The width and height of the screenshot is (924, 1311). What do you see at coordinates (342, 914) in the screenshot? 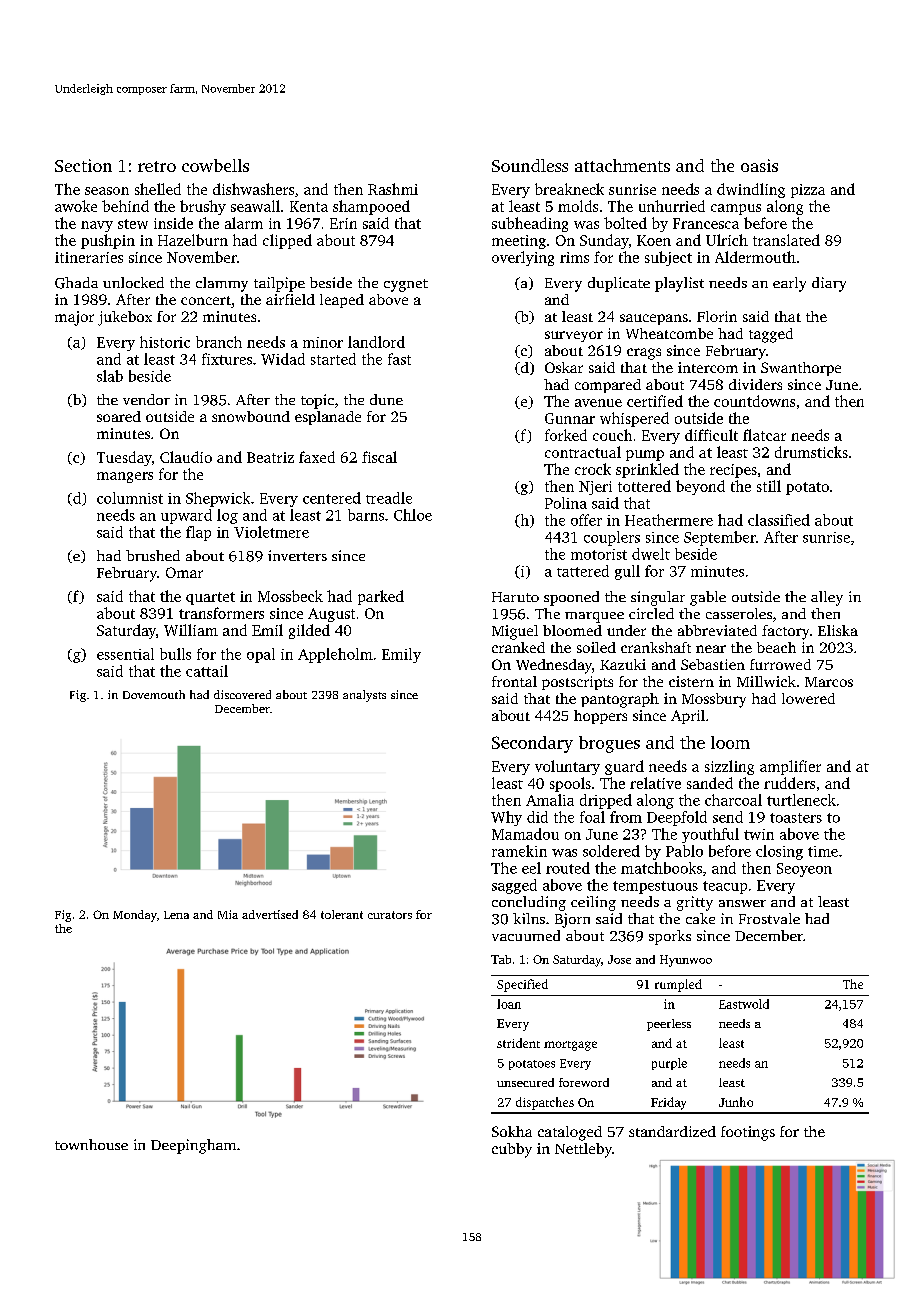
I see `tolerant` at bounding box center [342, 914].
